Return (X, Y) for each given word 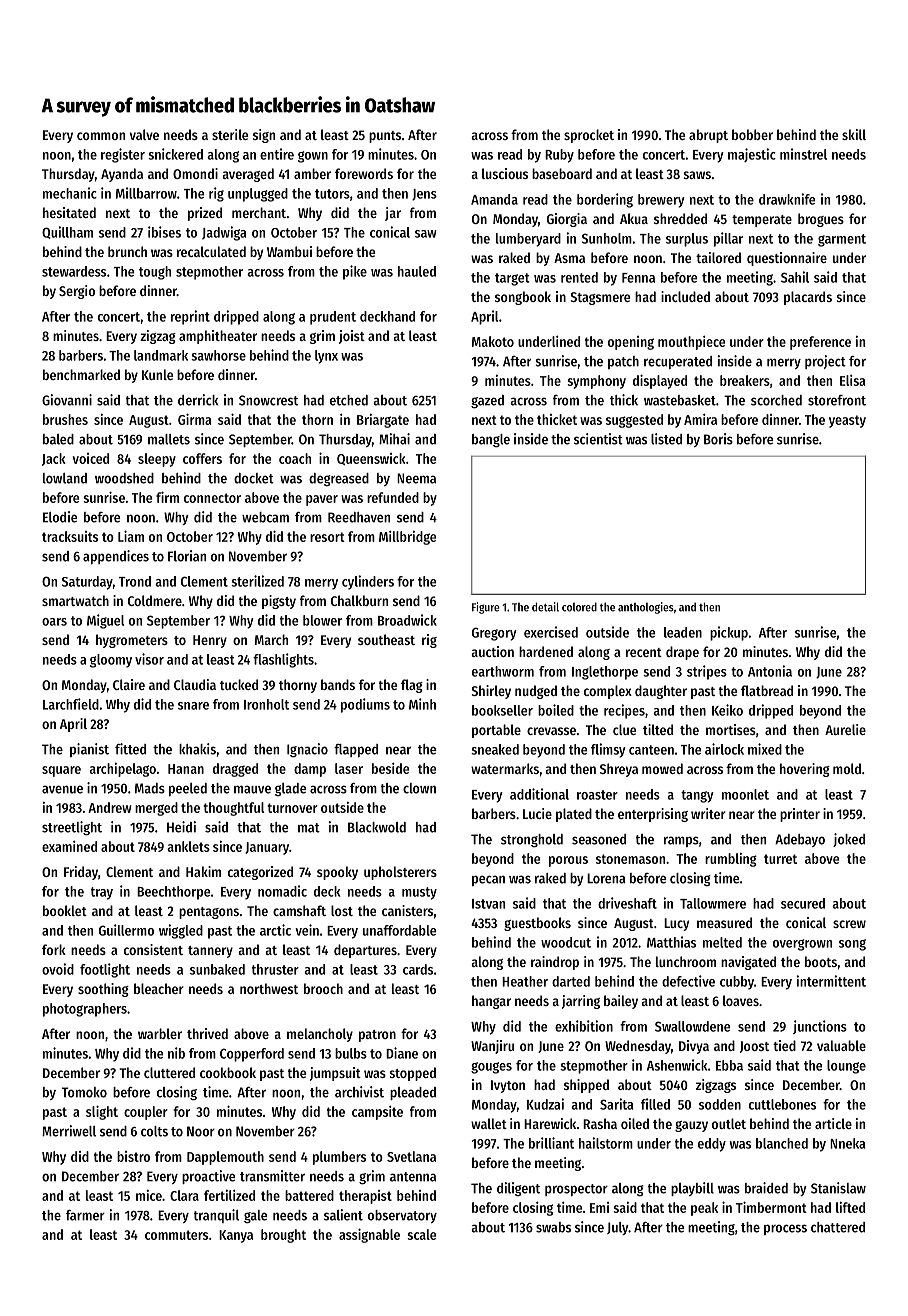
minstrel (803, 154)
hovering (805, 770)
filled (655, 1104)
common (101, 136)
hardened (546, 651)
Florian (187, 556)
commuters (176, 1235)
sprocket (589, 136)
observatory (402, 1216)
